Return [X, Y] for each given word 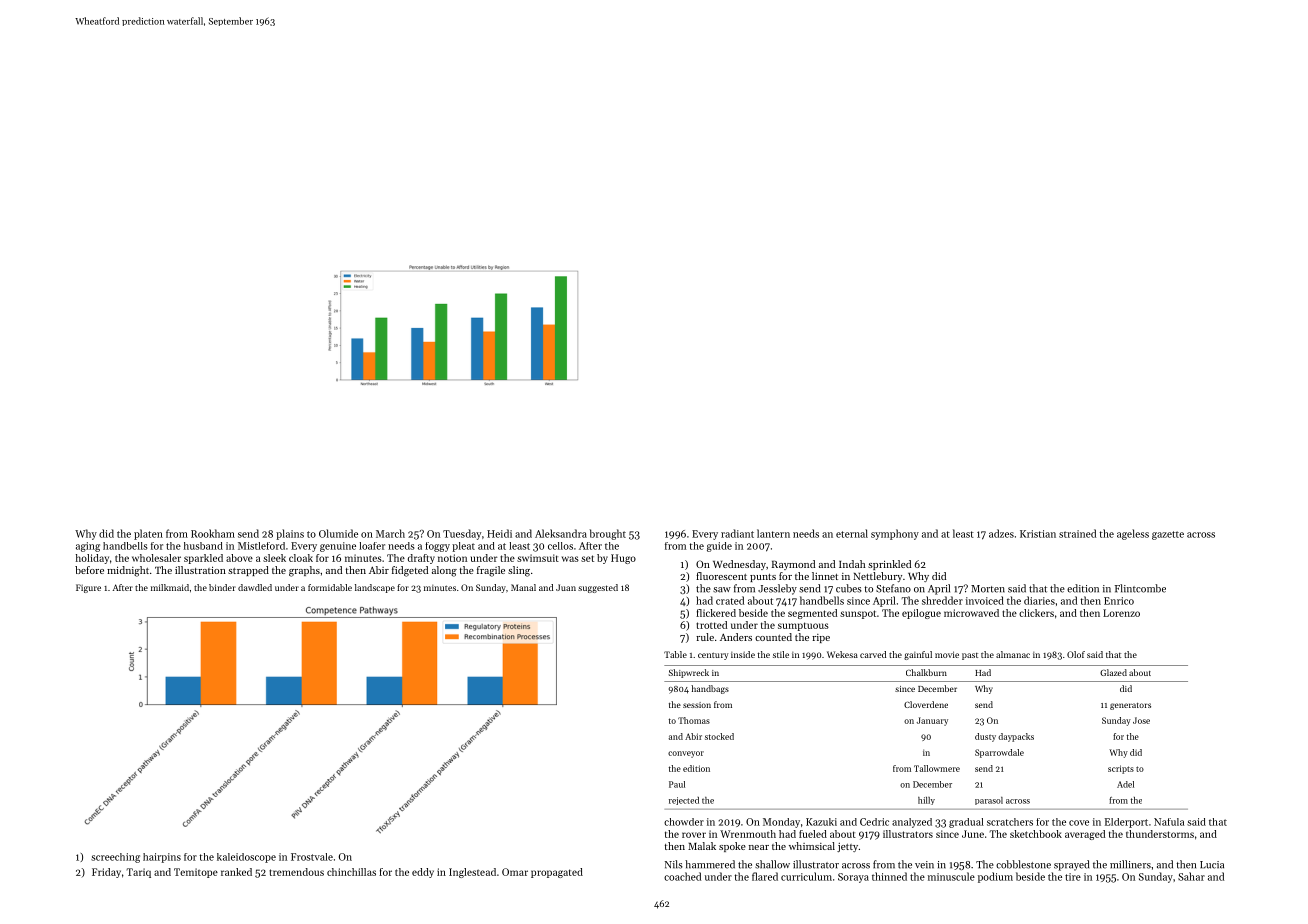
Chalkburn [926, 672]
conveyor [686, 754]
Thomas [694, 720]
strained [1077, 533]
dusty [985, 737]
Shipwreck [689, 673]
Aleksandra [561, 533]
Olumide [338, 533]
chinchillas [351, 872]
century [713, 656]
